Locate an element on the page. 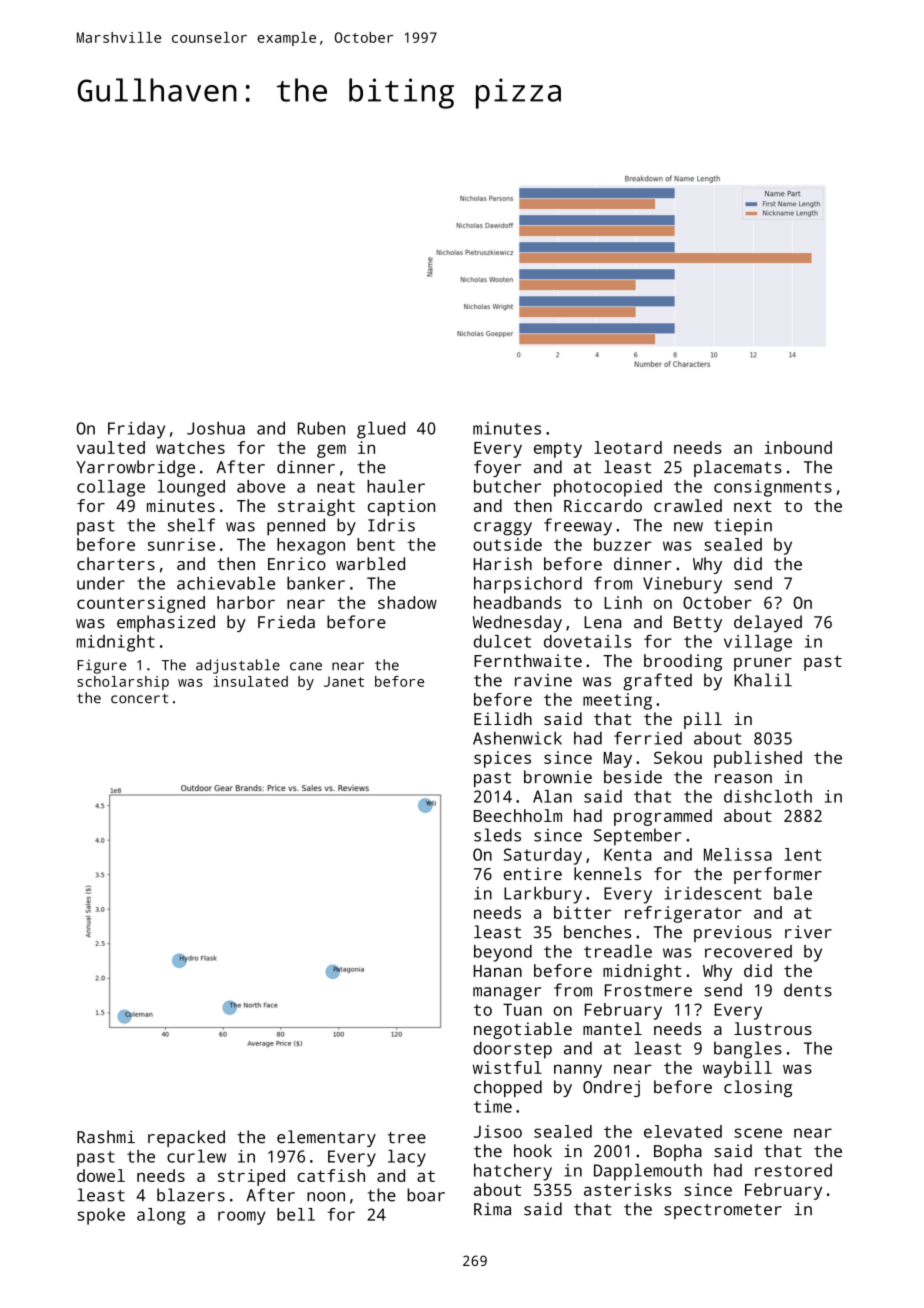 Image resolution: width=924 pixels, height=1308 pixels. sleds is located at coordinates (497, 835).
